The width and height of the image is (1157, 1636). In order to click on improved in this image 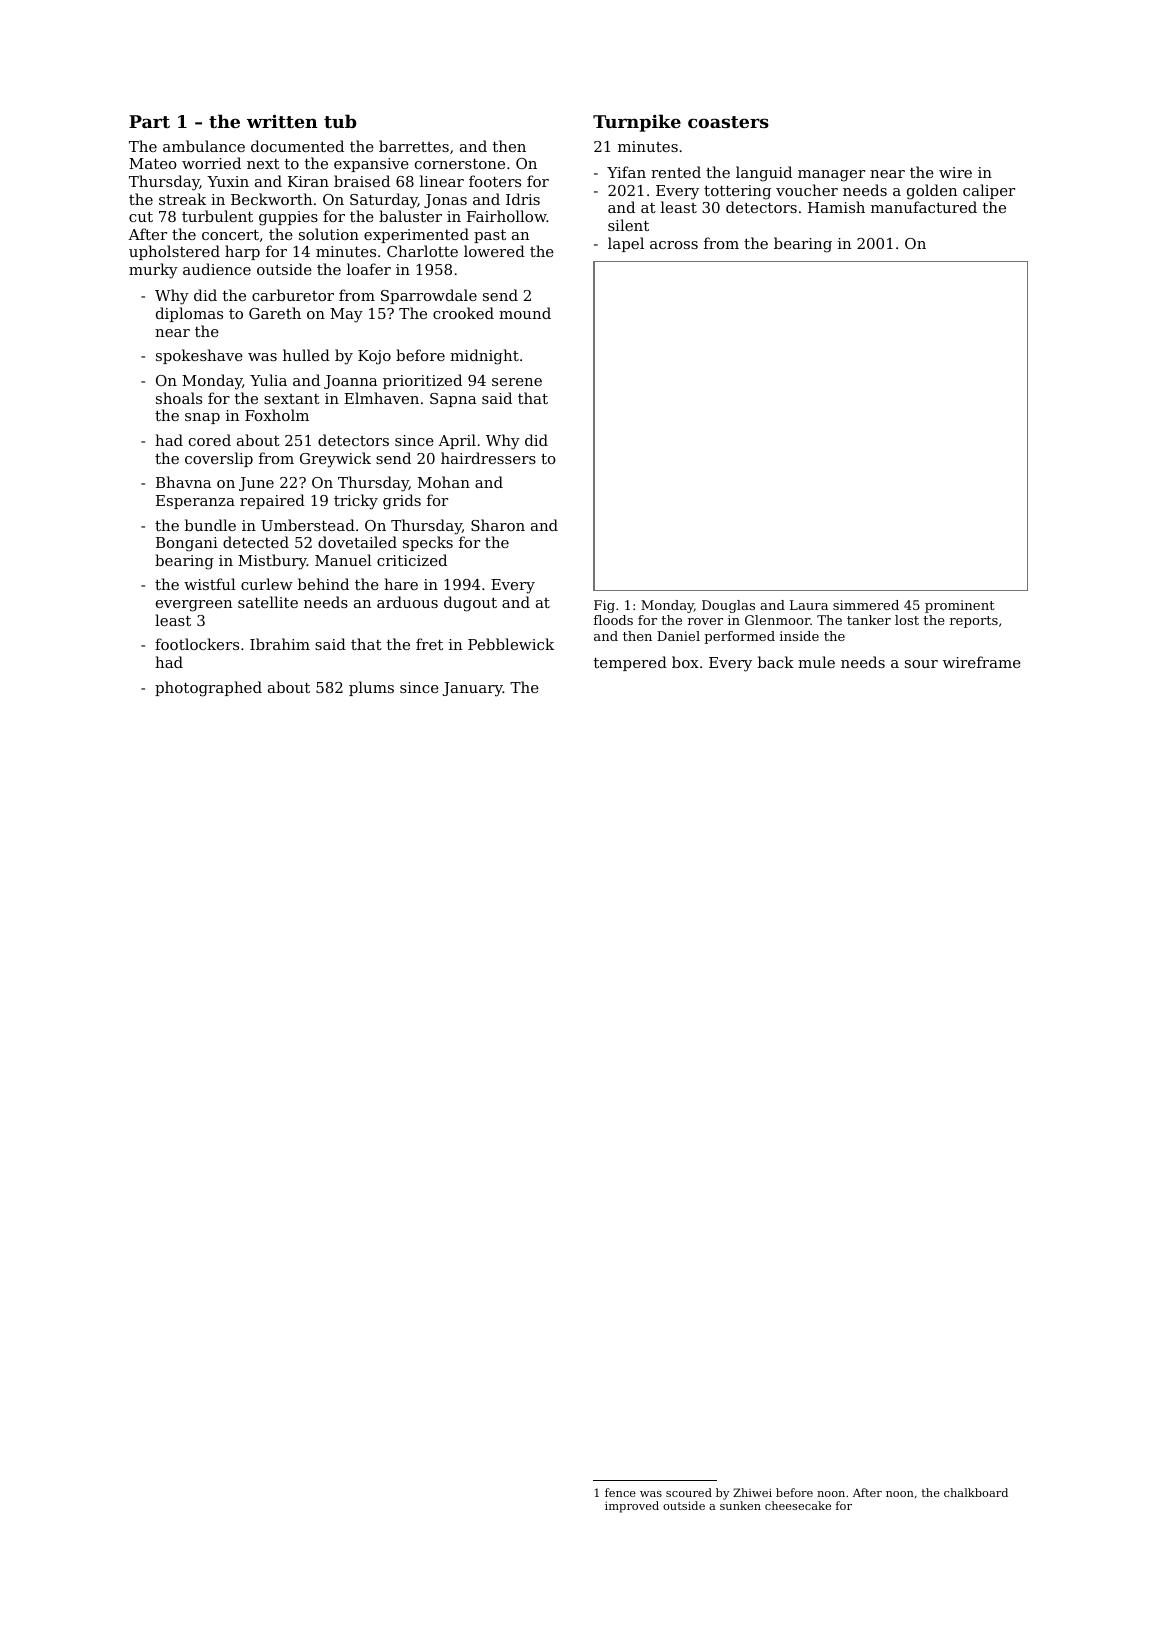, I will do `click(632, 1507)`.
